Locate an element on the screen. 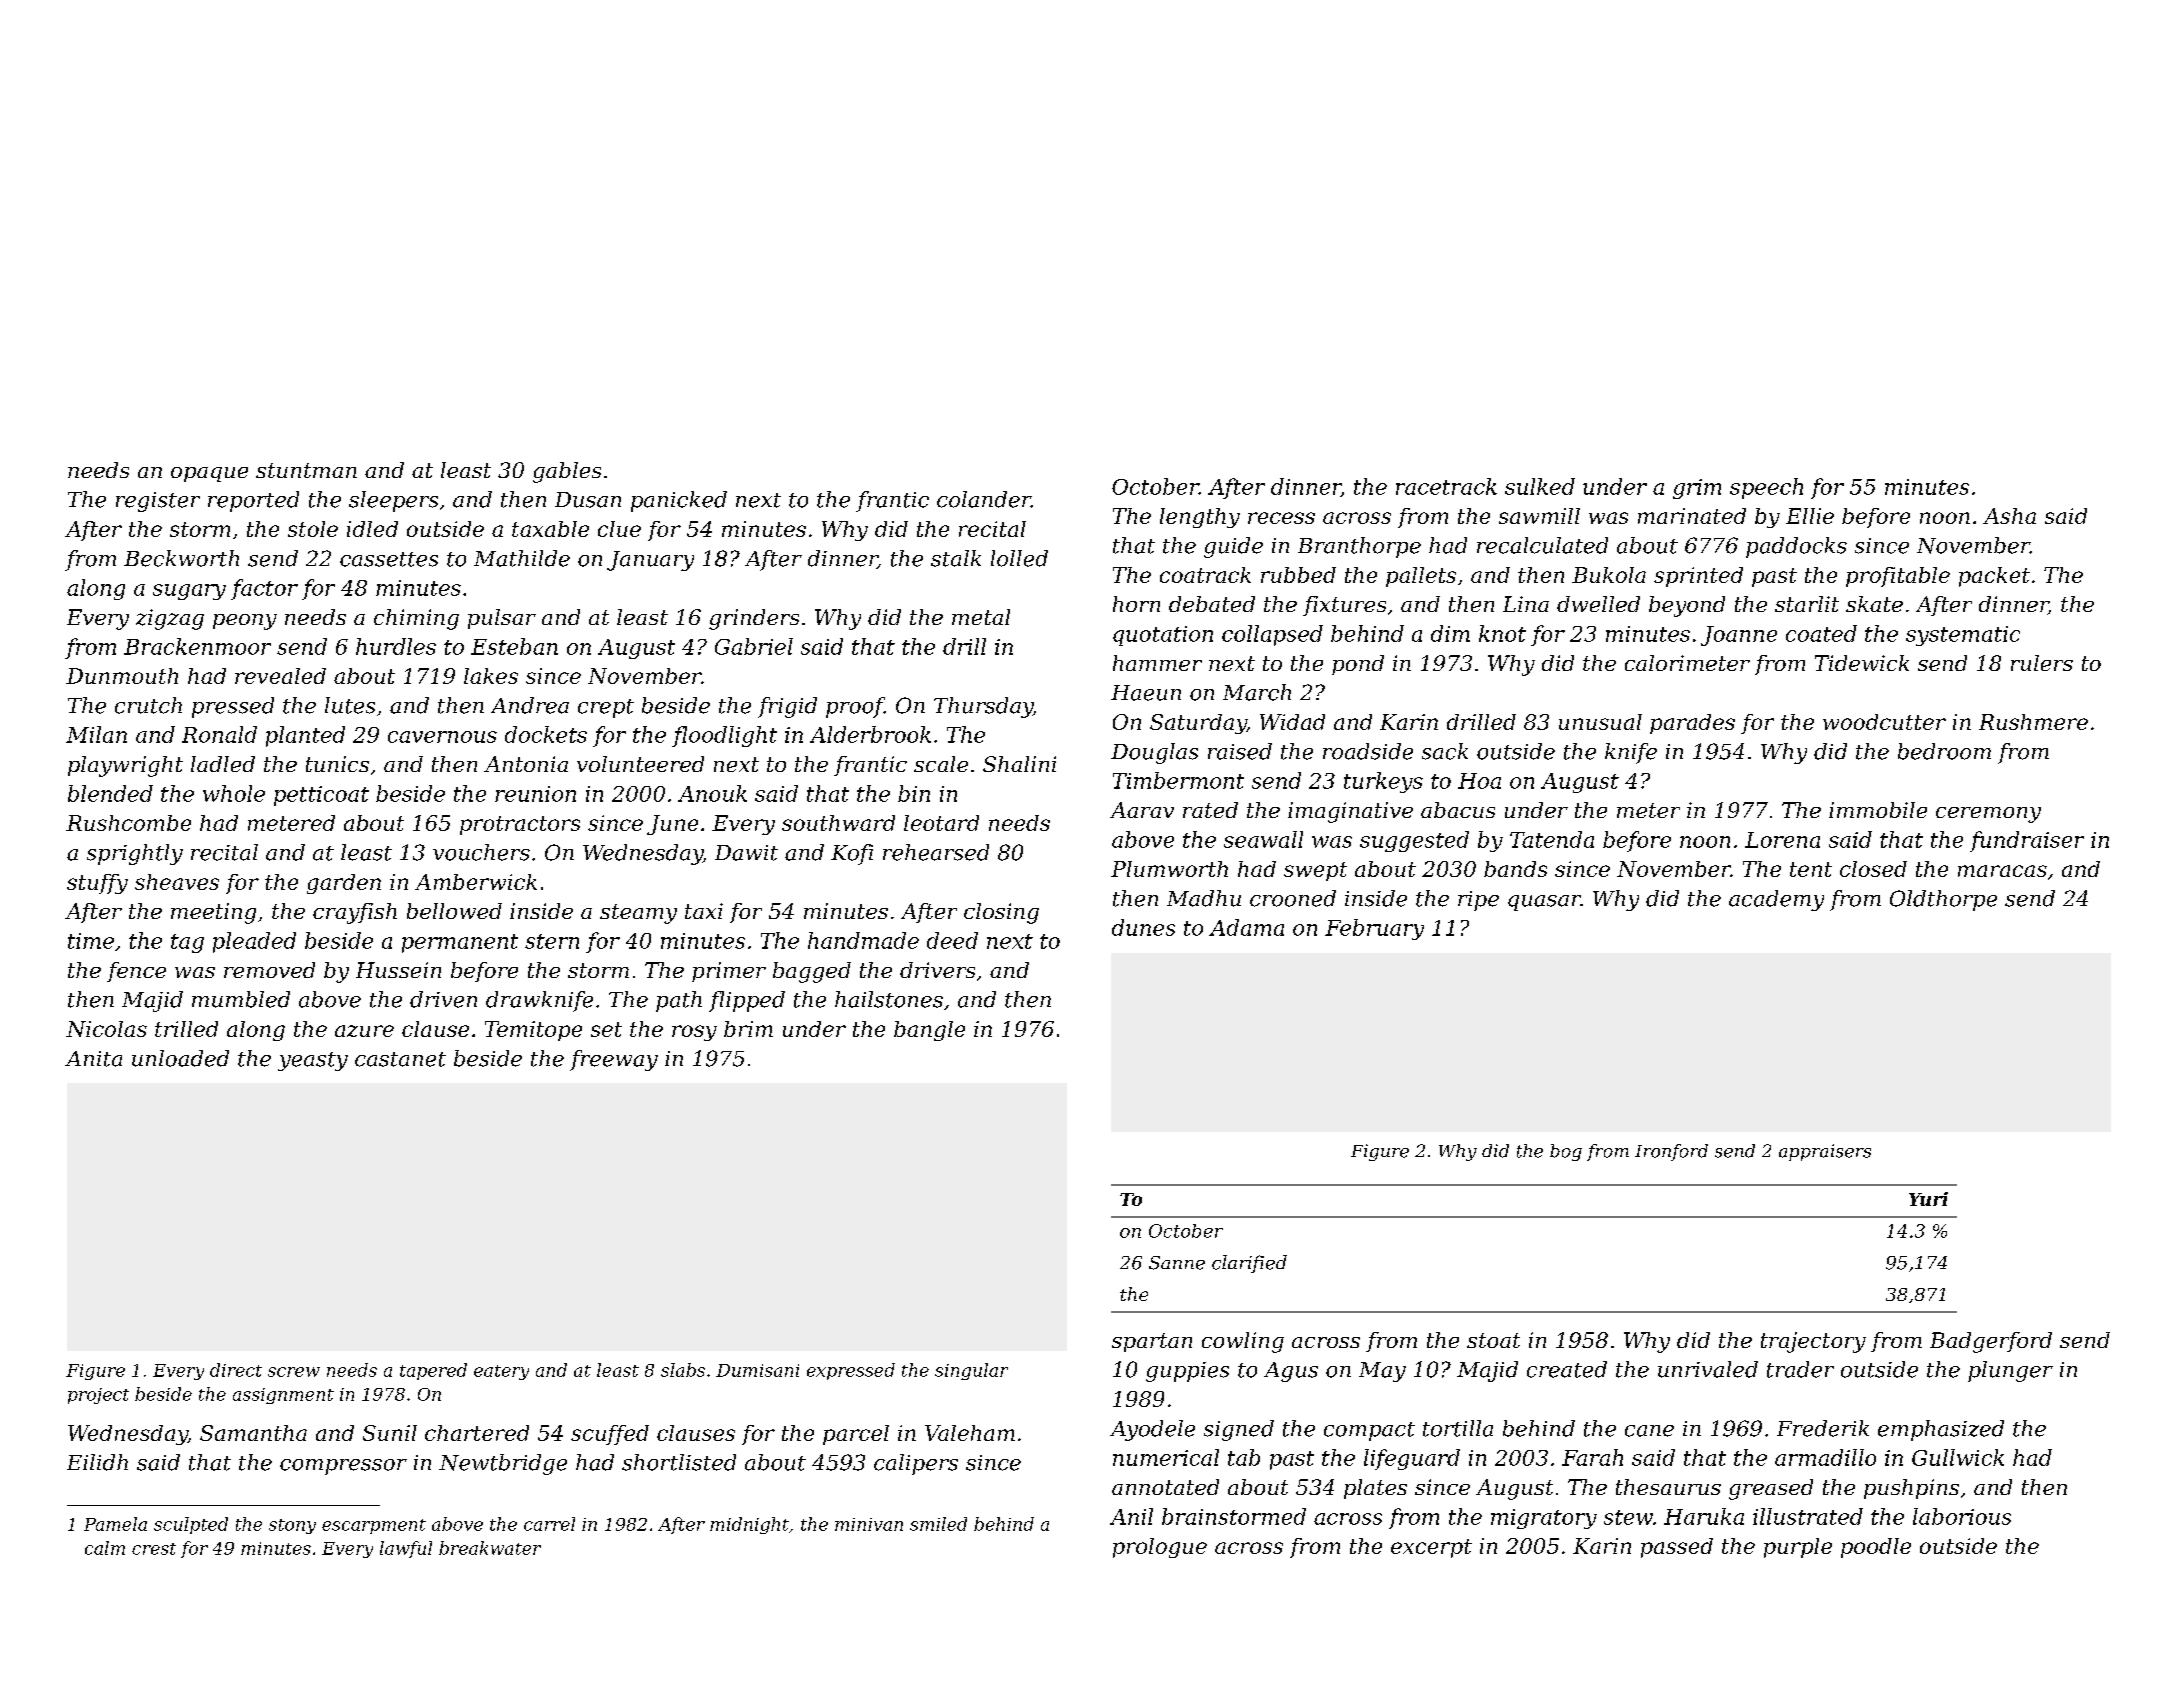 The height and width of the screenshot is (1683, 2178). compressor is located at coordinates (343, 1467).
